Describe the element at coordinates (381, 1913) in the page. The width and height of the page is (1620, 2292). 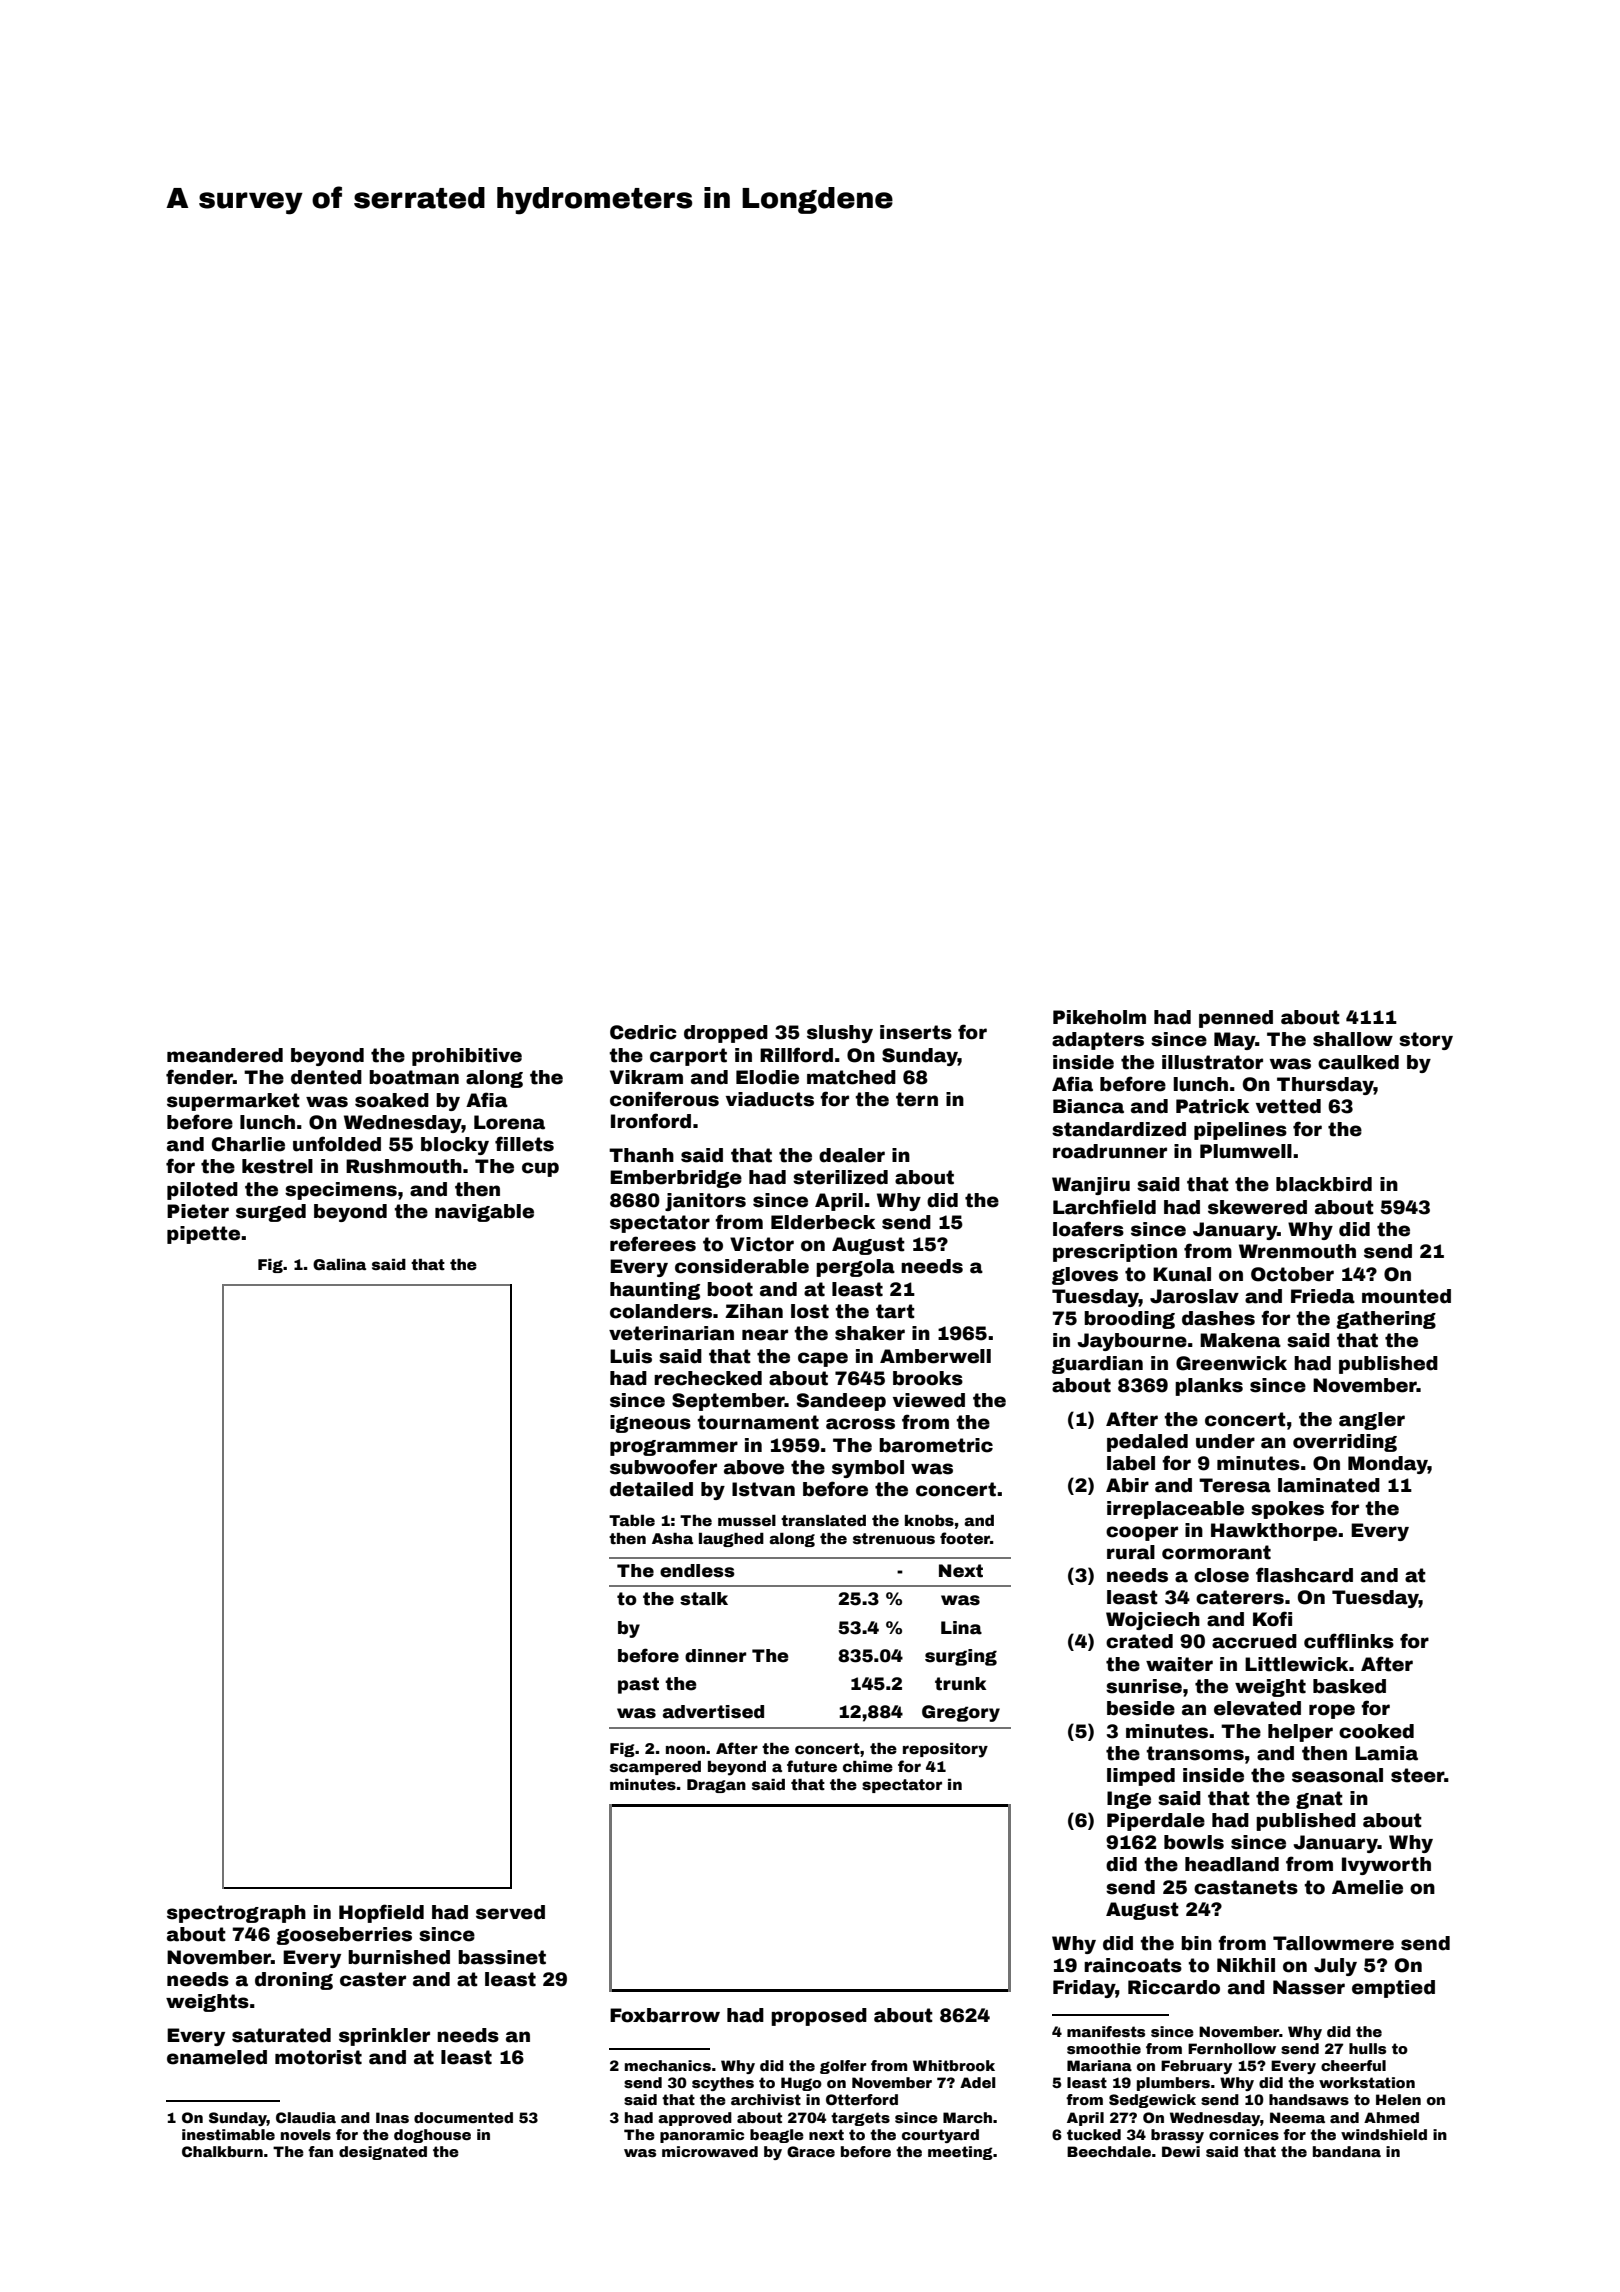
I see `Hopfield` at that location.
